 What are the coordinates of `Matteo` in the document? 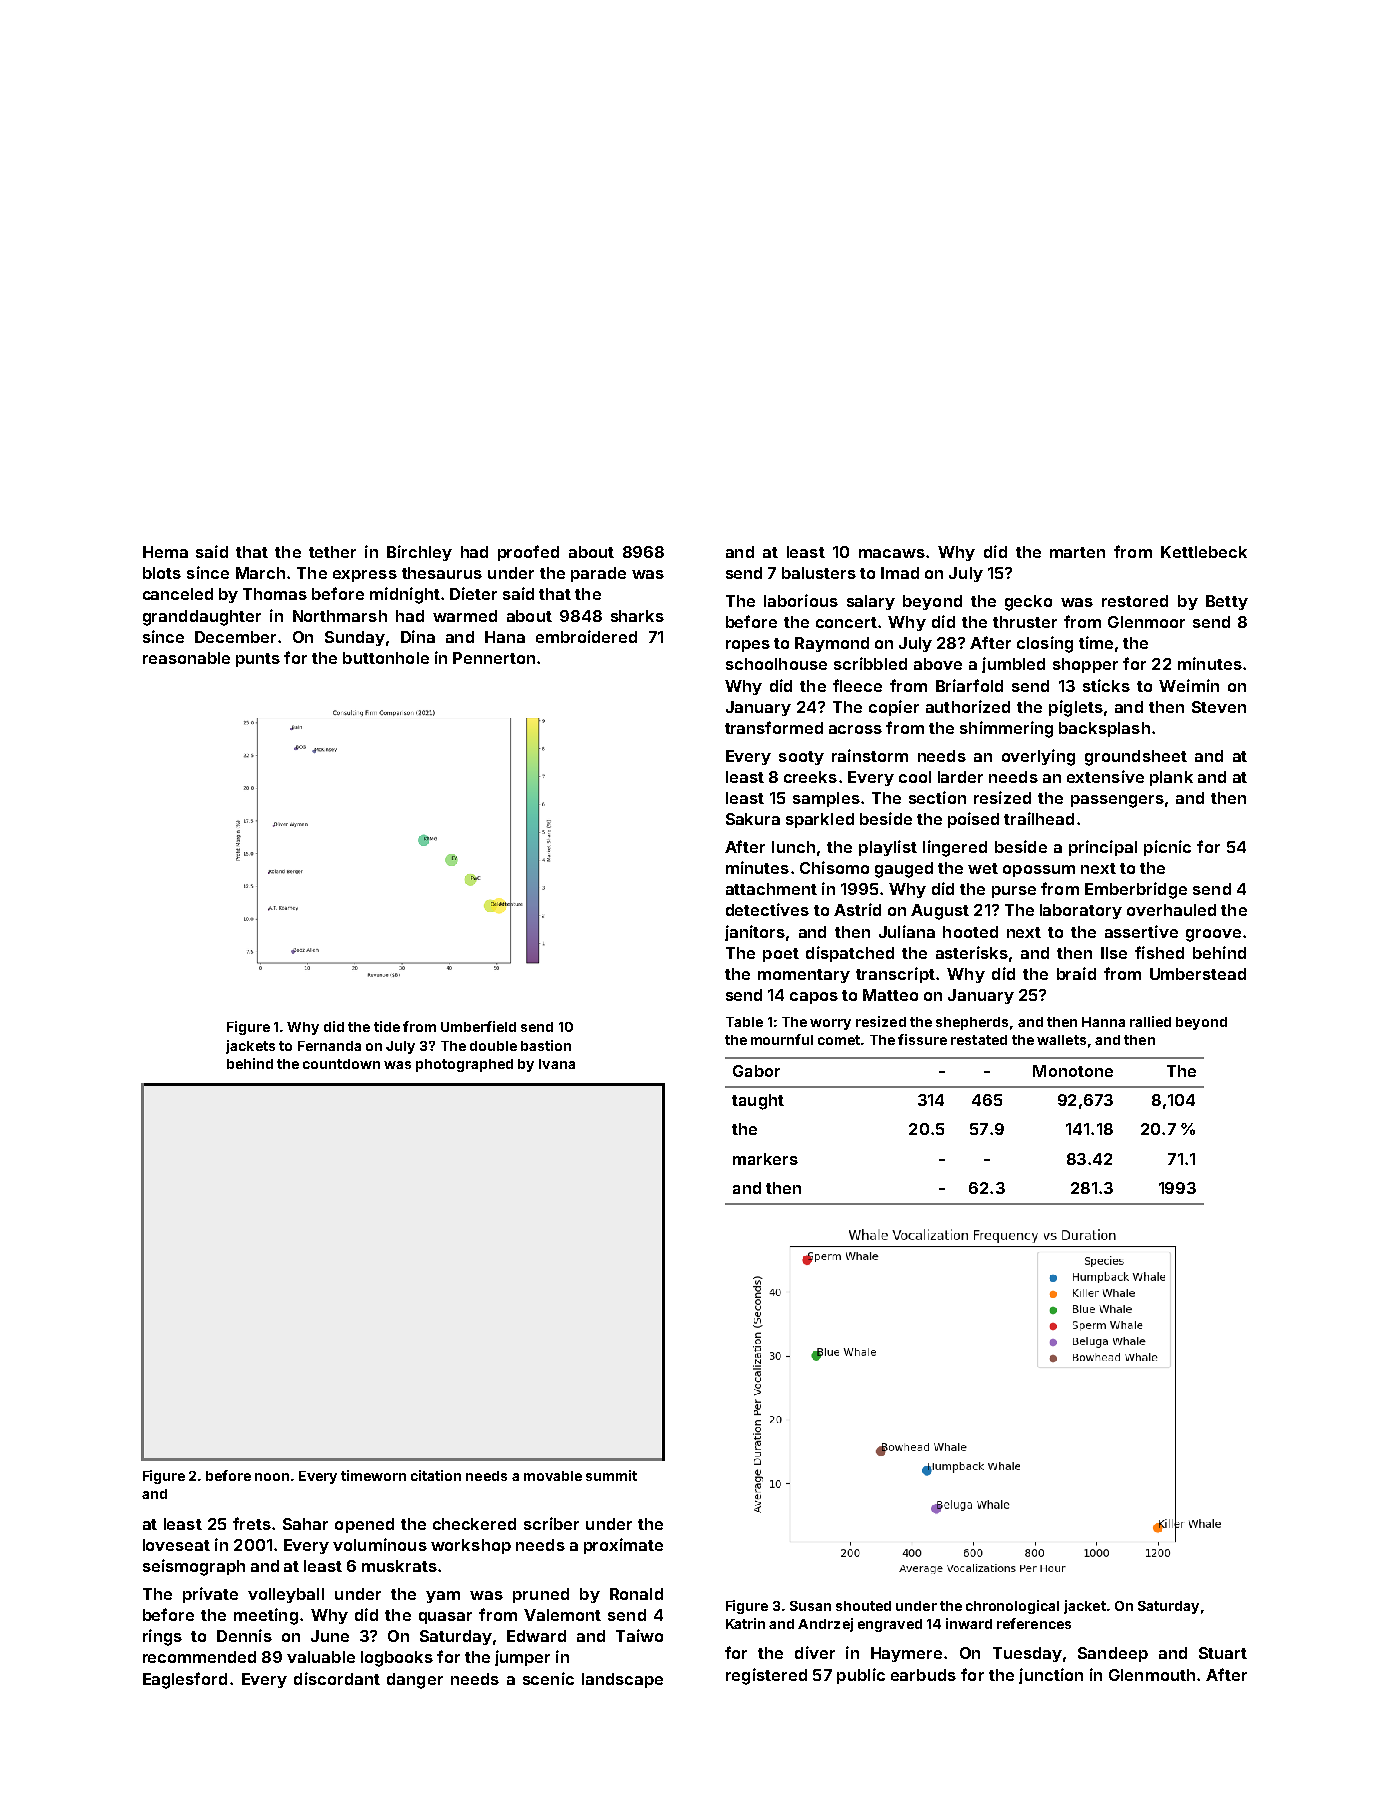 It's located at (890, 995).
